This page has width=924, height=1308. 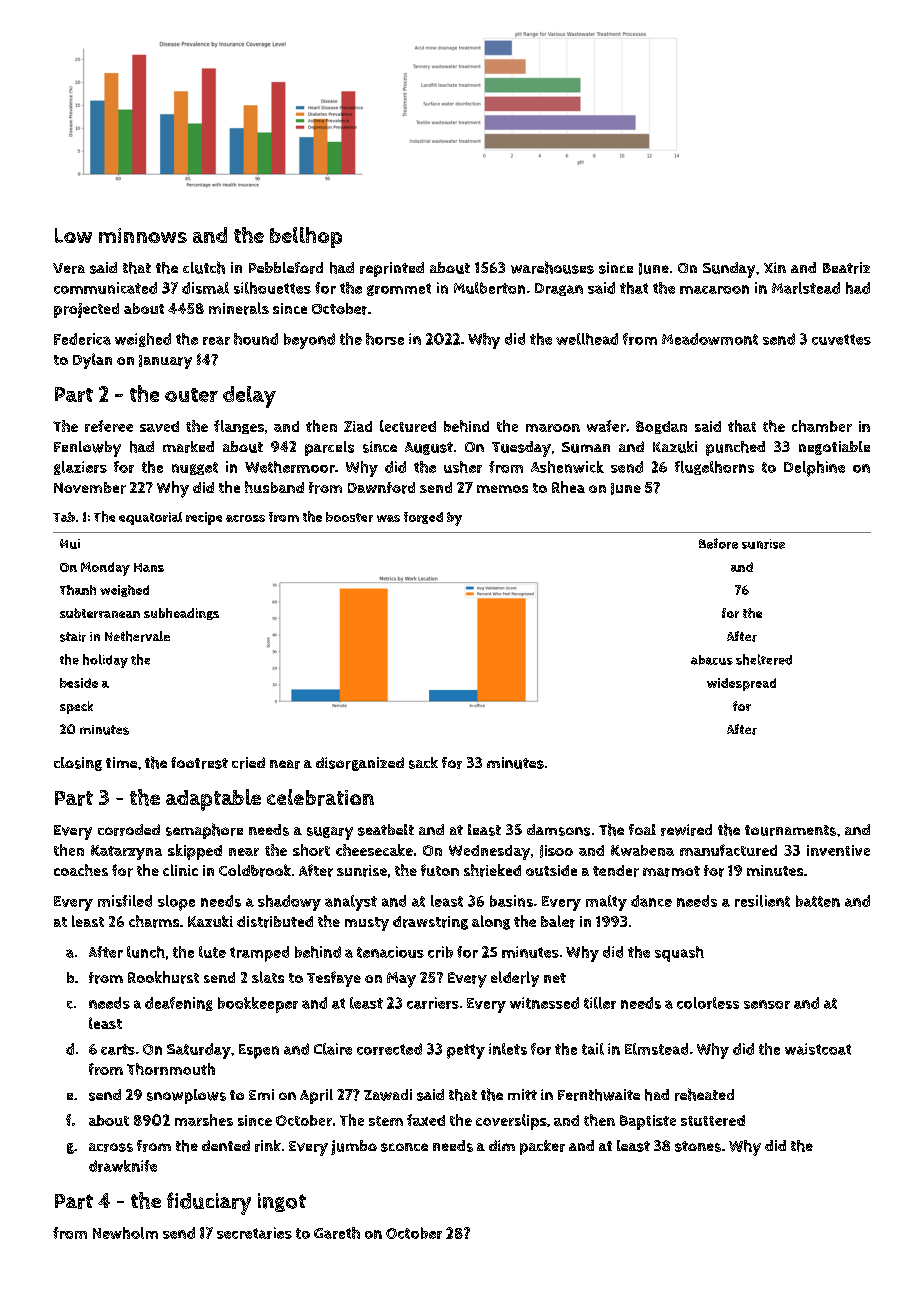 I want to click on drawstring, so click(x=430, y=923).
